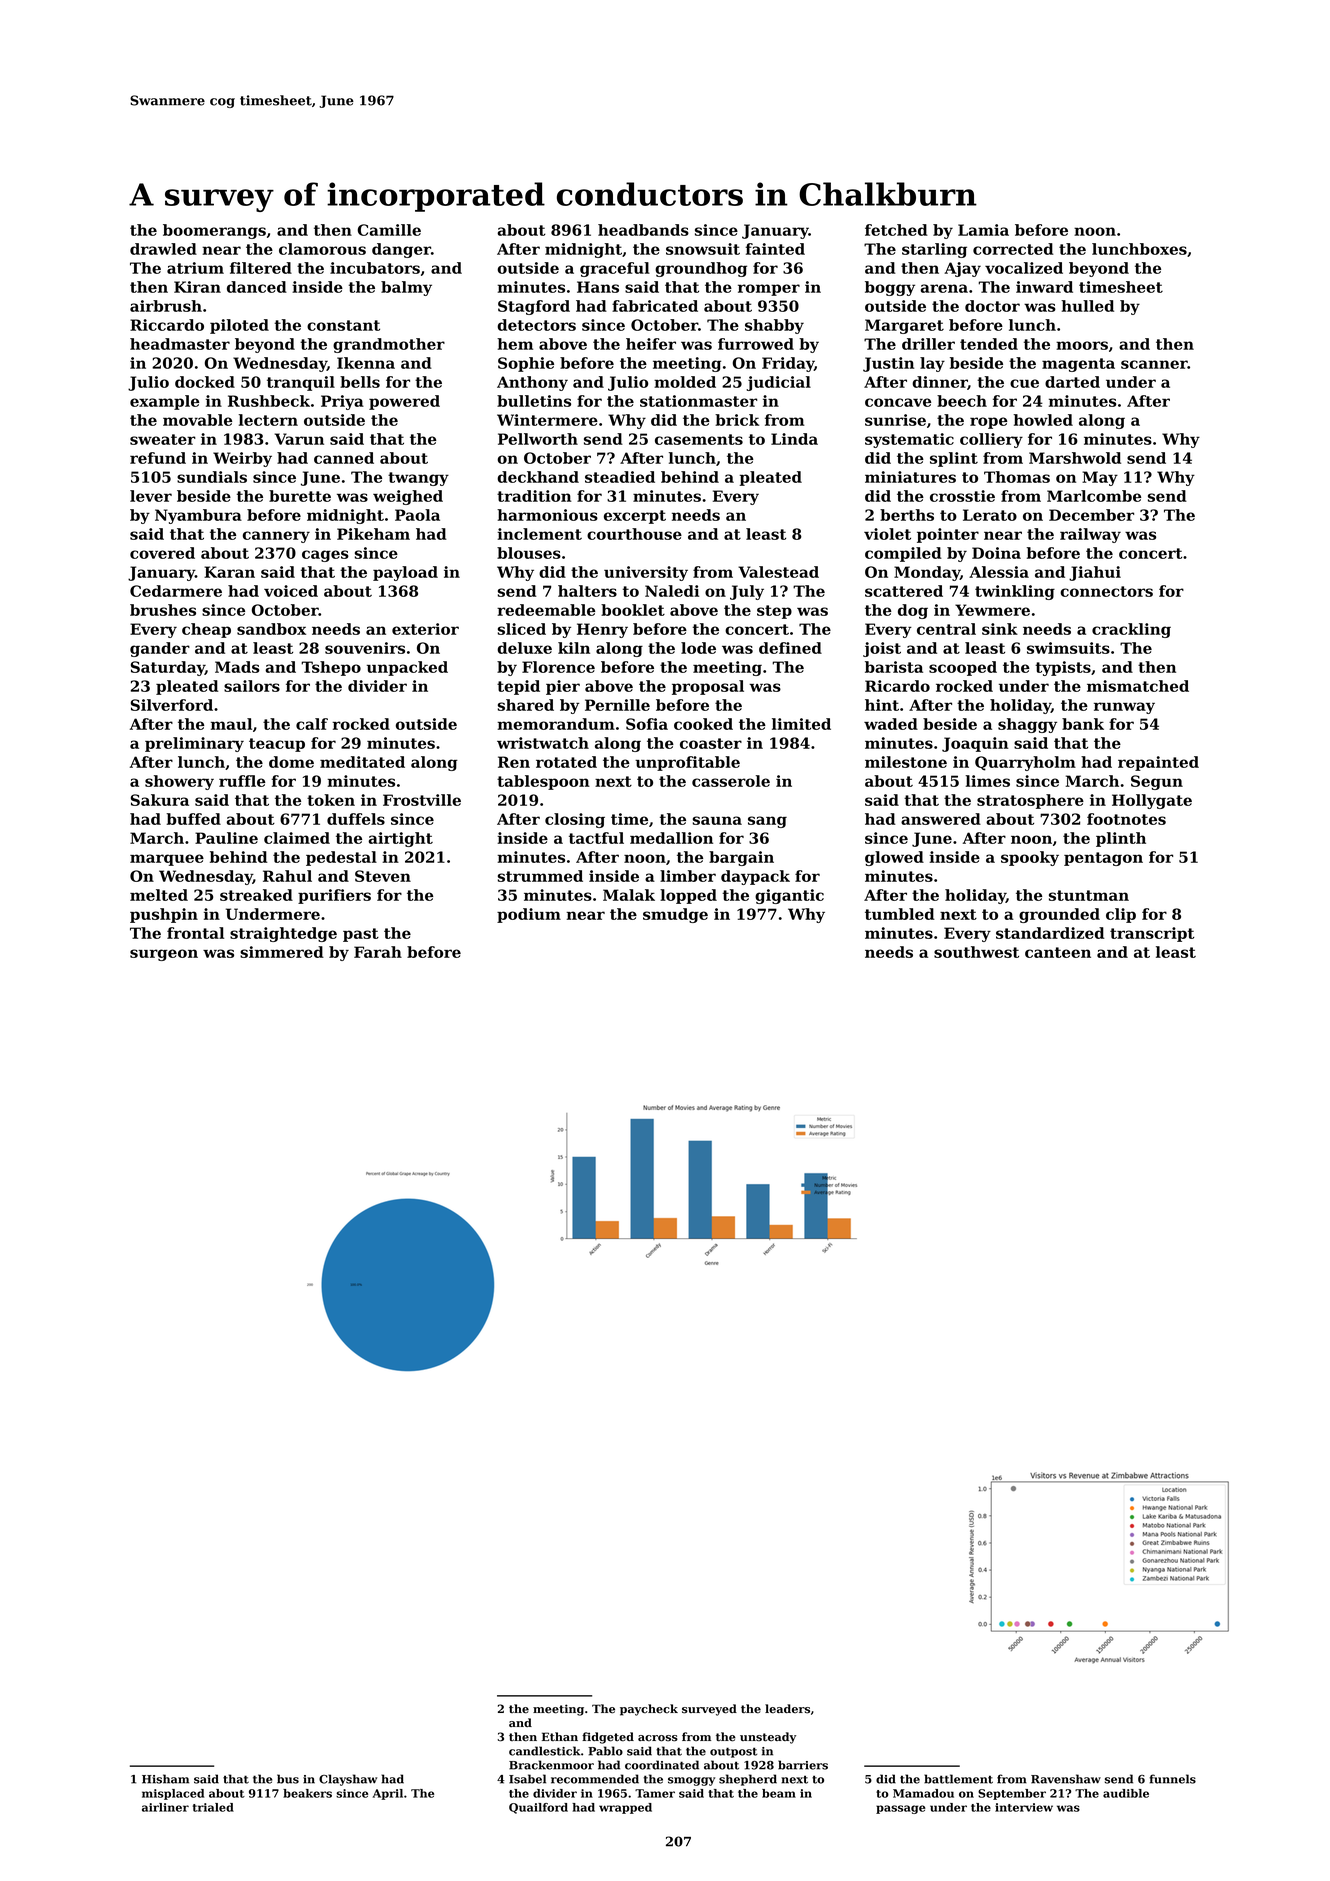  What do you see at coordinates (778, 572) in the image?
I see `Valestead` at bounding box center [778, 572].
